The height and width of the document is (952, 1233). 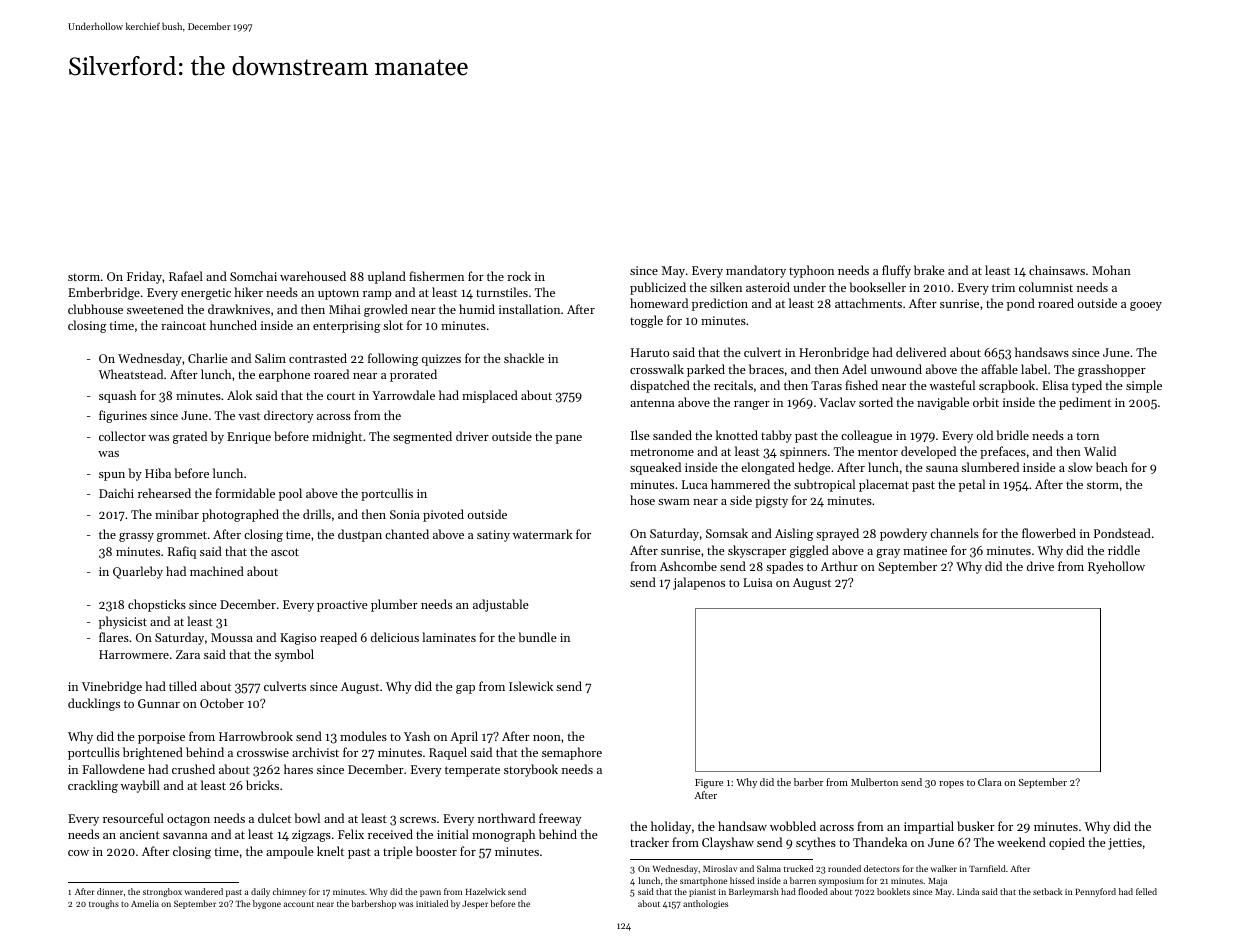 I want to click on beach, so click(x=1112, y=467).
